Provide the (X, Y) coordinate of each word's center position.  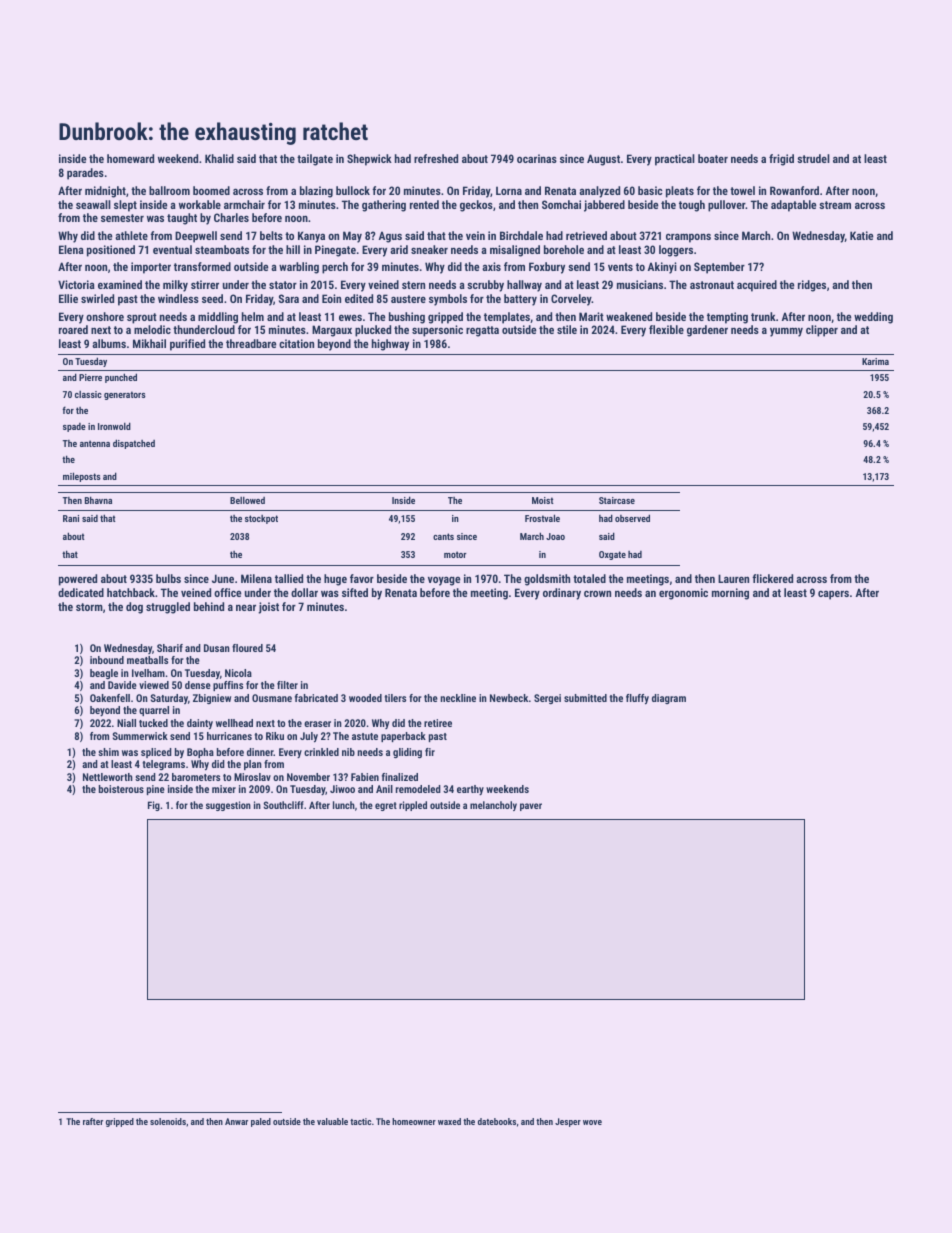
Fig (154, 806)
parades (85, 174)
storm (89, 607)
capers (833, 595)
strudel (813, 158)
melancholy (493, 806)
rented (424, 204)
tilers (395, 698)
